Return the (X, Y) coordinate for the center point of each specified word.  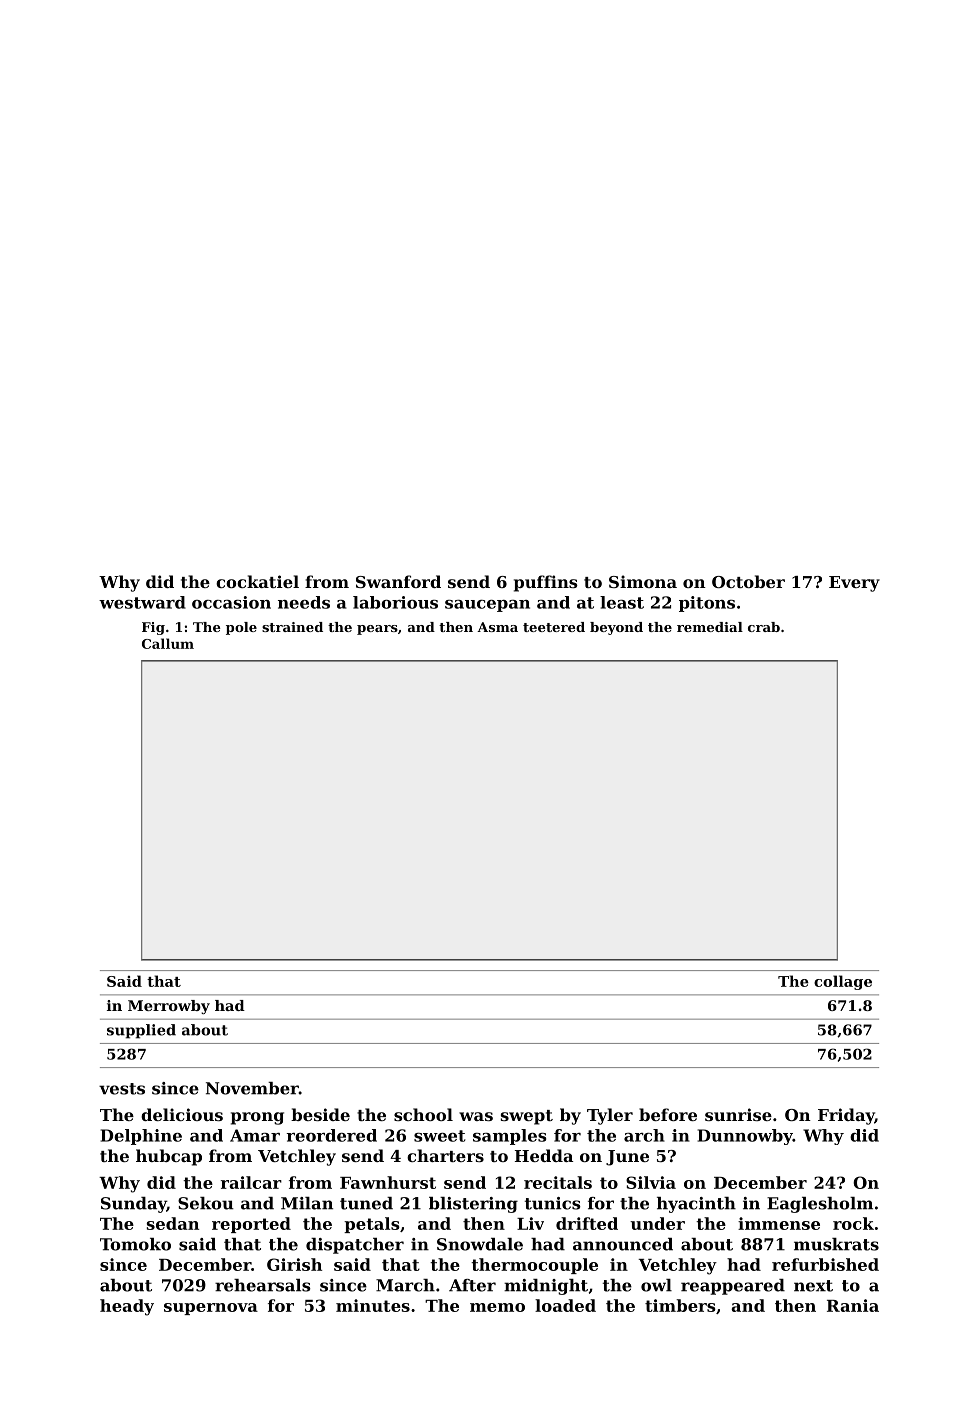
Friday (846, 1116)
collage (843, 982)
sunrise (738, 1114)
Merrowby (169, 1007)
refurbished (825, 1264)
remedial (710, 627)
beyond (616, 628)
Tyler (610, 1116)
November (252, 1088)
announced (623, 1244)
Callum (168, 643)
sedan (173, 1223)
